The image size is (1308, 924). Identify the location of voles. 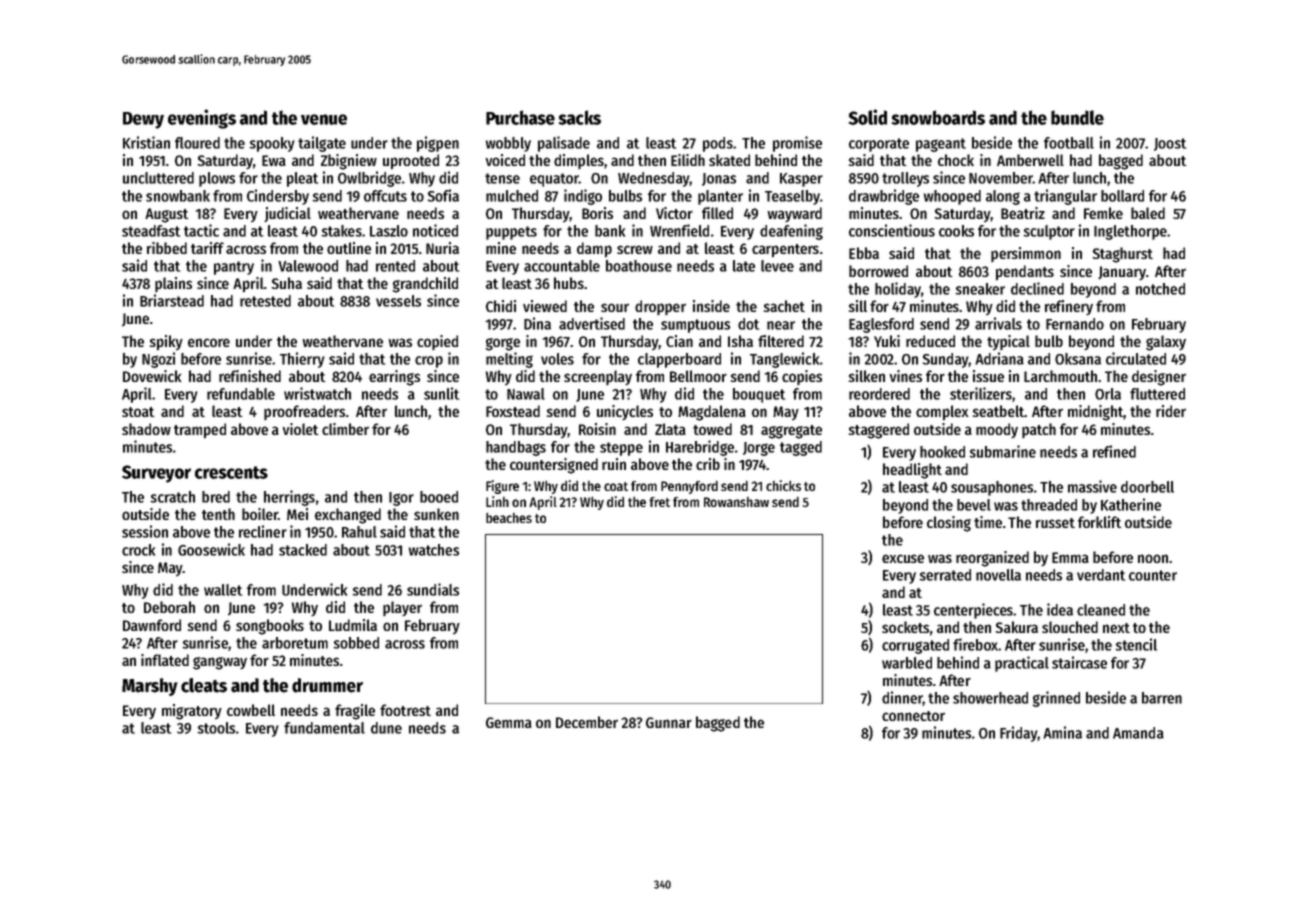
(557, 359).
